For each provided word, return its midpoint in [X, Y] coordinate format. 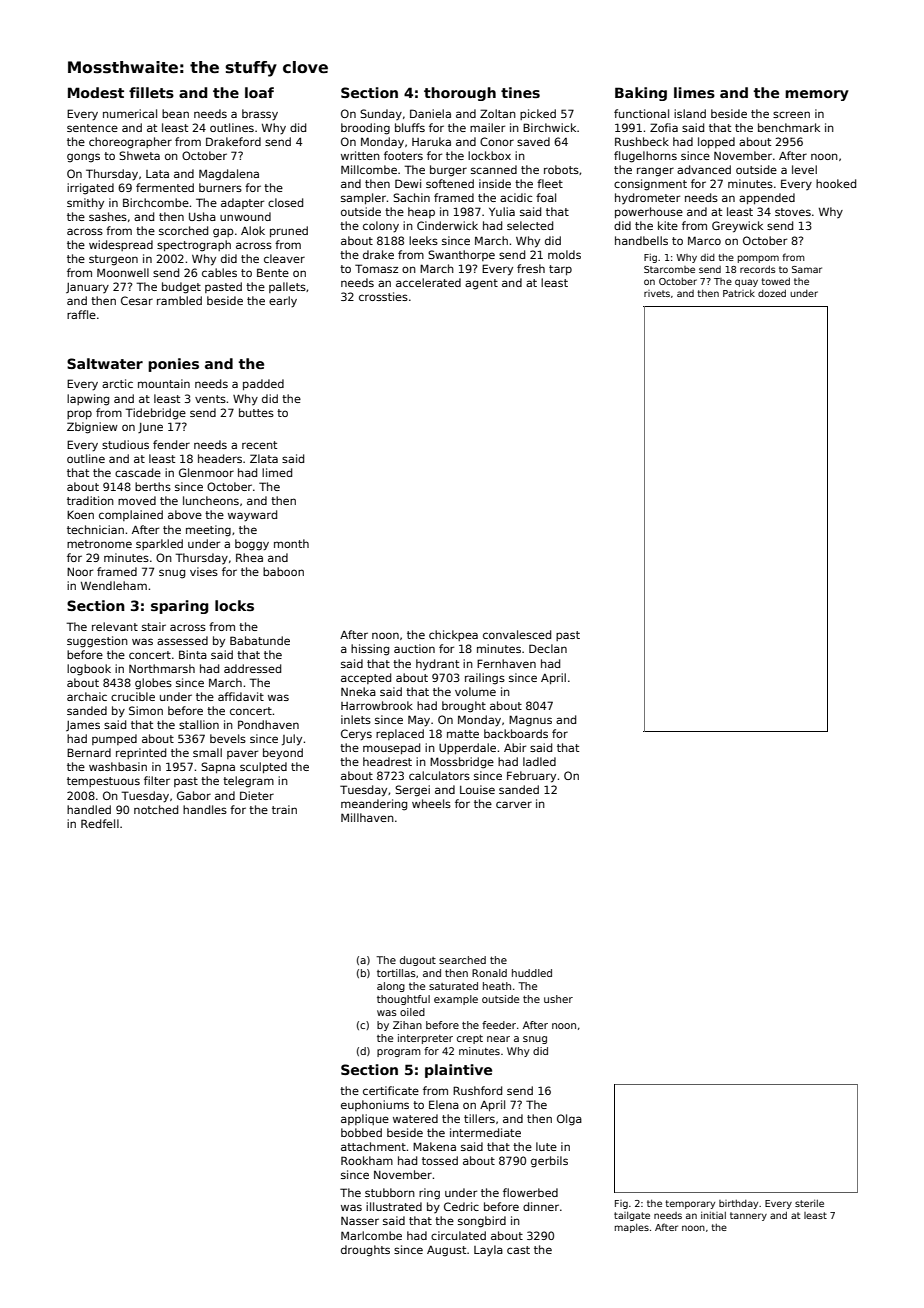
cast [518, 1250]
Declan [548, 648]
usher [558, 999]
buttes [256, 412]
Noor [80, 571]
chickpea [453, 635]
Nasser [360, 1220]
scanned [494, 169]
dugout [418, 961]
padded [263, 384]
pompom [758, 259]
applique [365, 1119]
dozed [772, 293]
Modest [96, 92]
